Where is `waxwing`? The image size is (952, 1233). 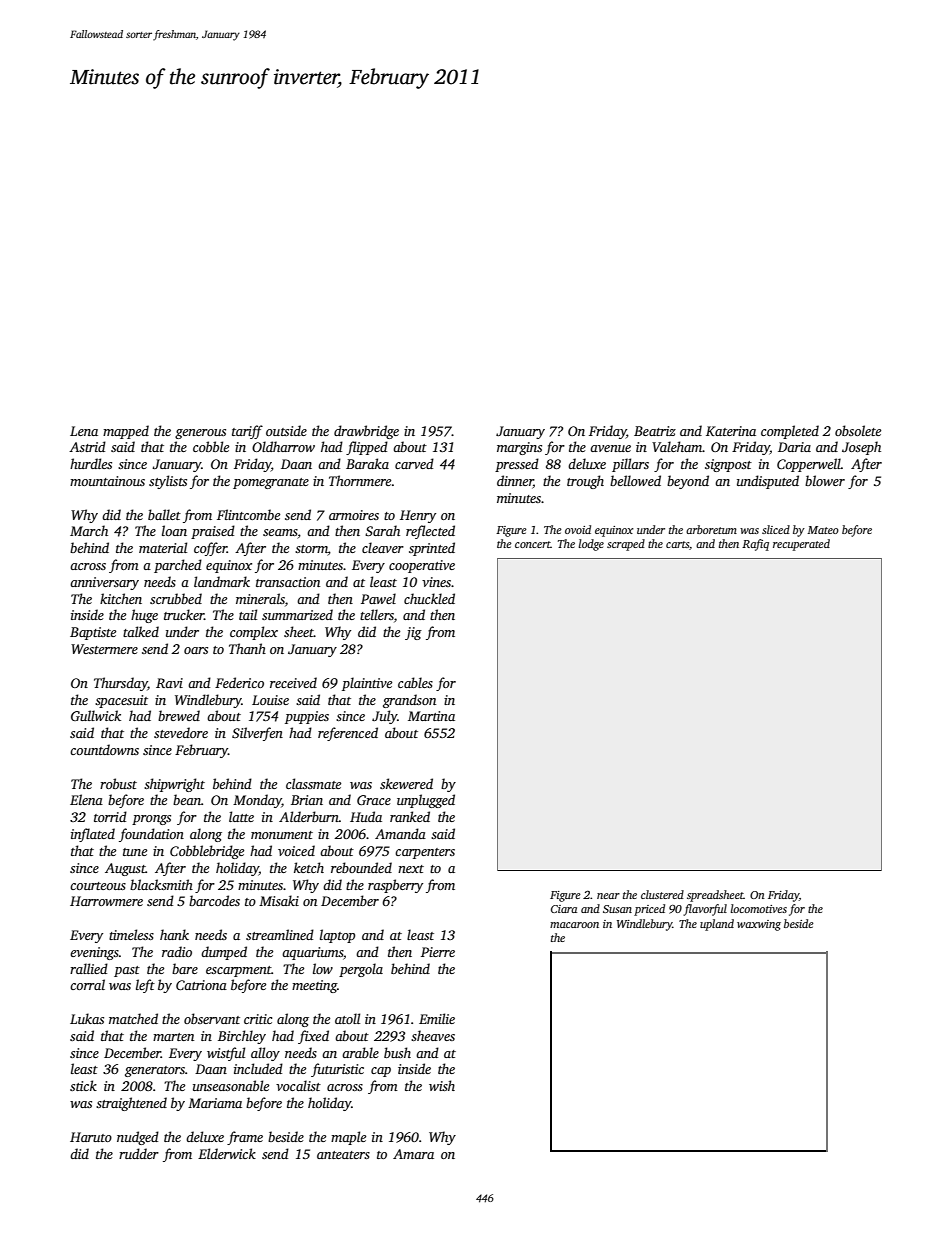 waxwing is located at coordinates (759, 925).
